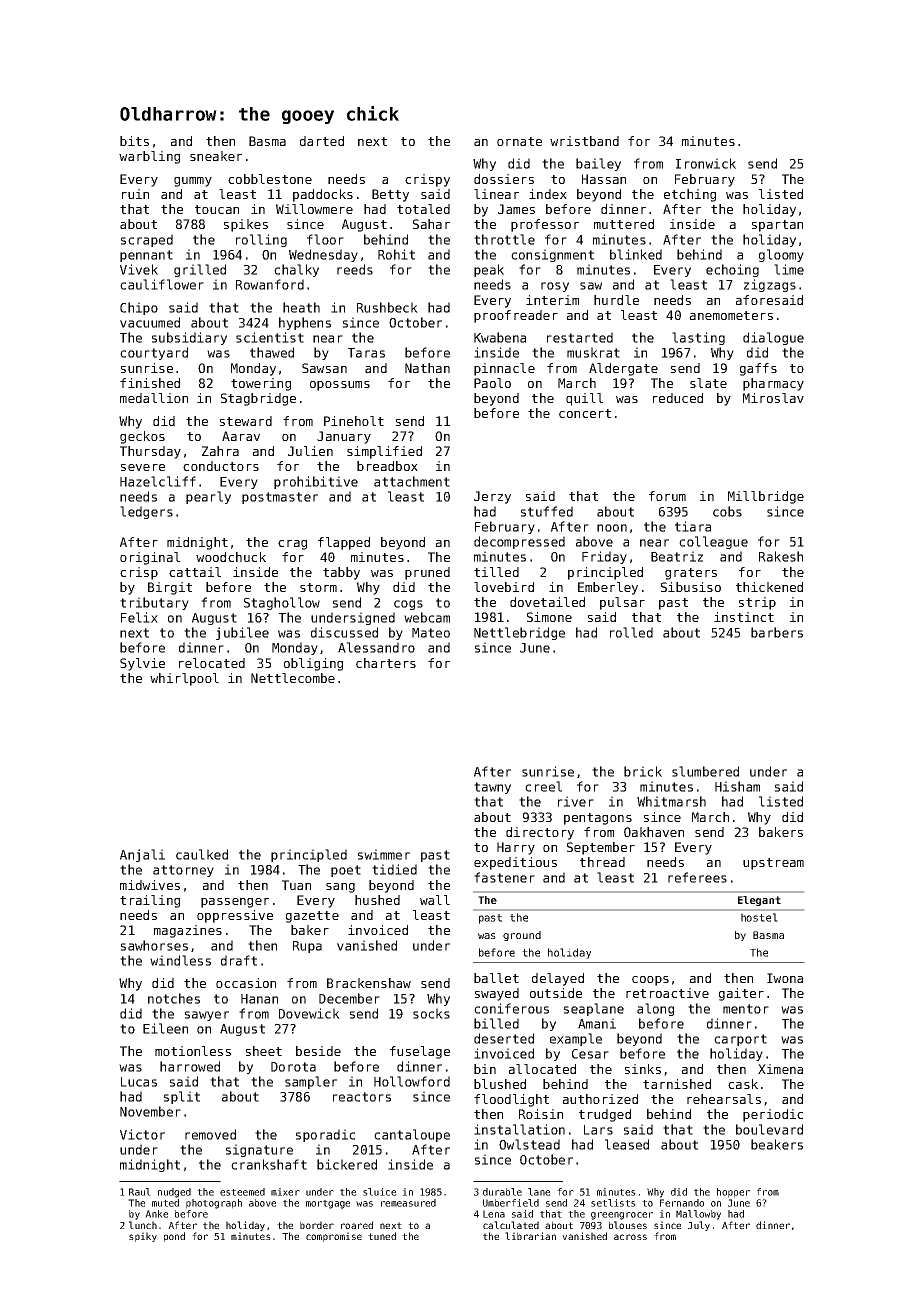 Image resolution: width=924 pixels, height=1308 pixels. What do you see at coordinates (543, 786) in the image?
I see `creel` at bounding box center [543, 786].
